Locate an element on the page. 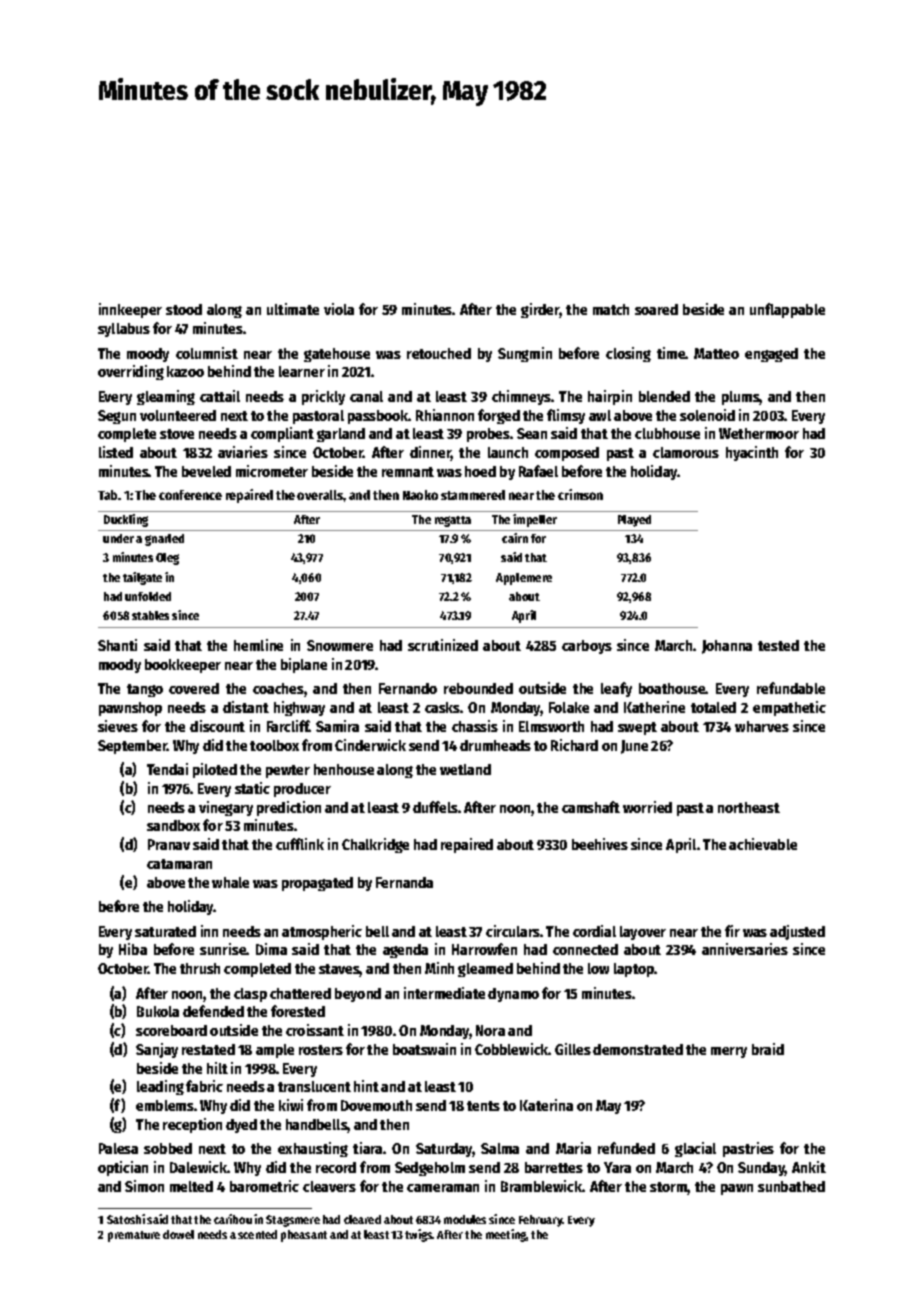  wharves is located at coordinates (762, 726).
